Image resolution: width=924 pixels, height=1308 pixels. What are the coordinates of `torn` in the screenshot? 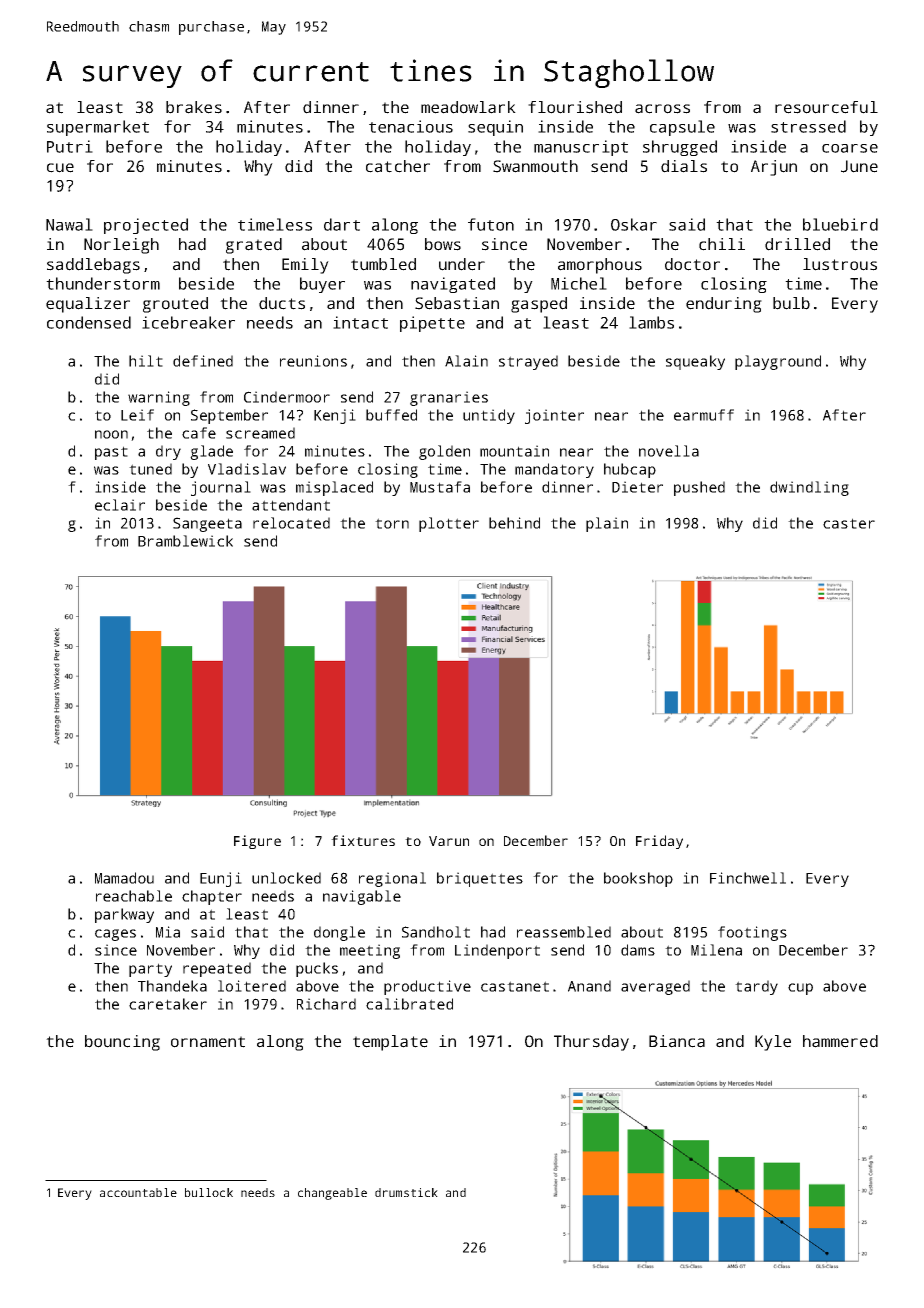 It's located at (392, 523).
